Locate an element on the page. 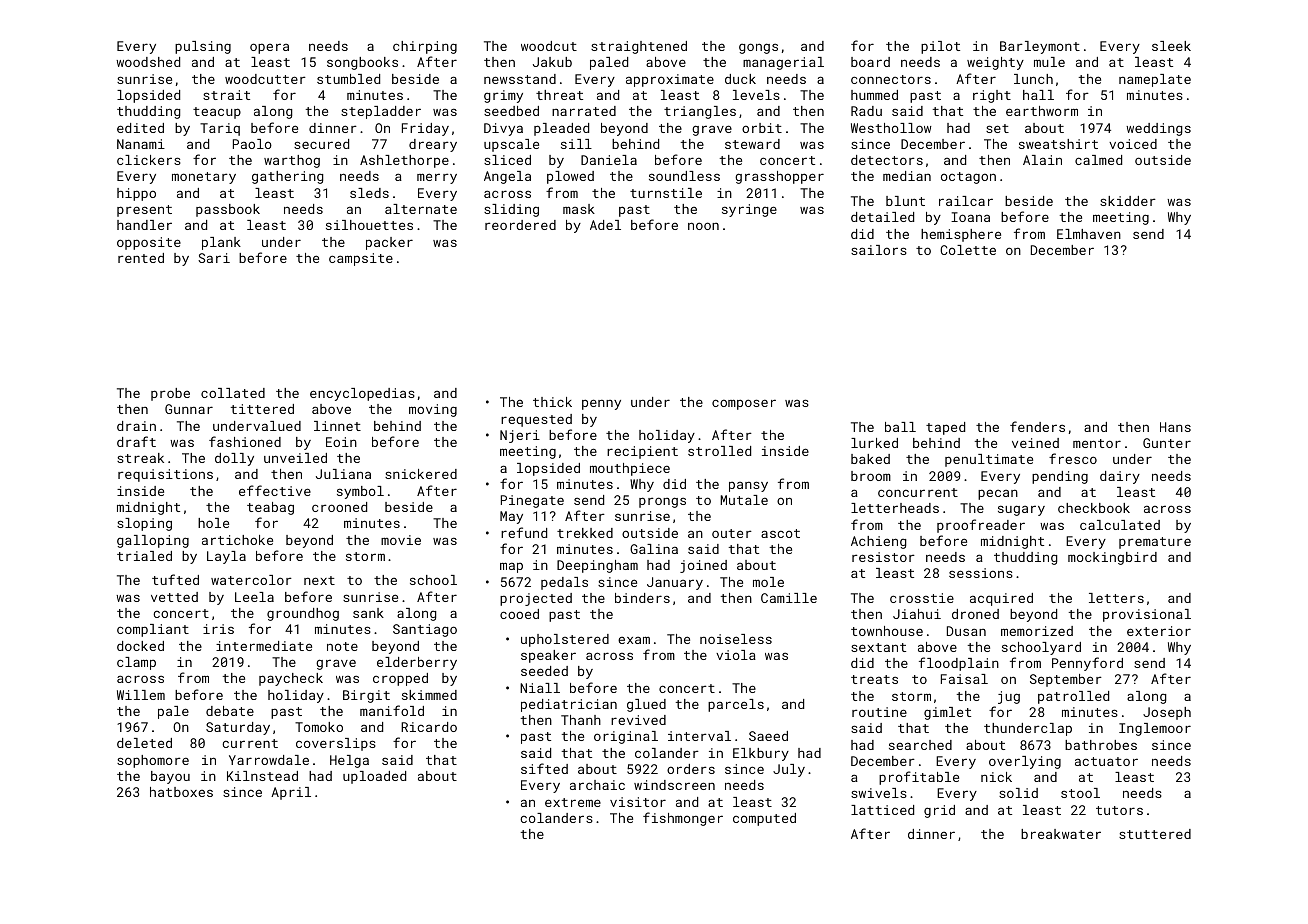 The width and height of the page is (1308, 924). Saeed is located at coordinates (768, 736).
